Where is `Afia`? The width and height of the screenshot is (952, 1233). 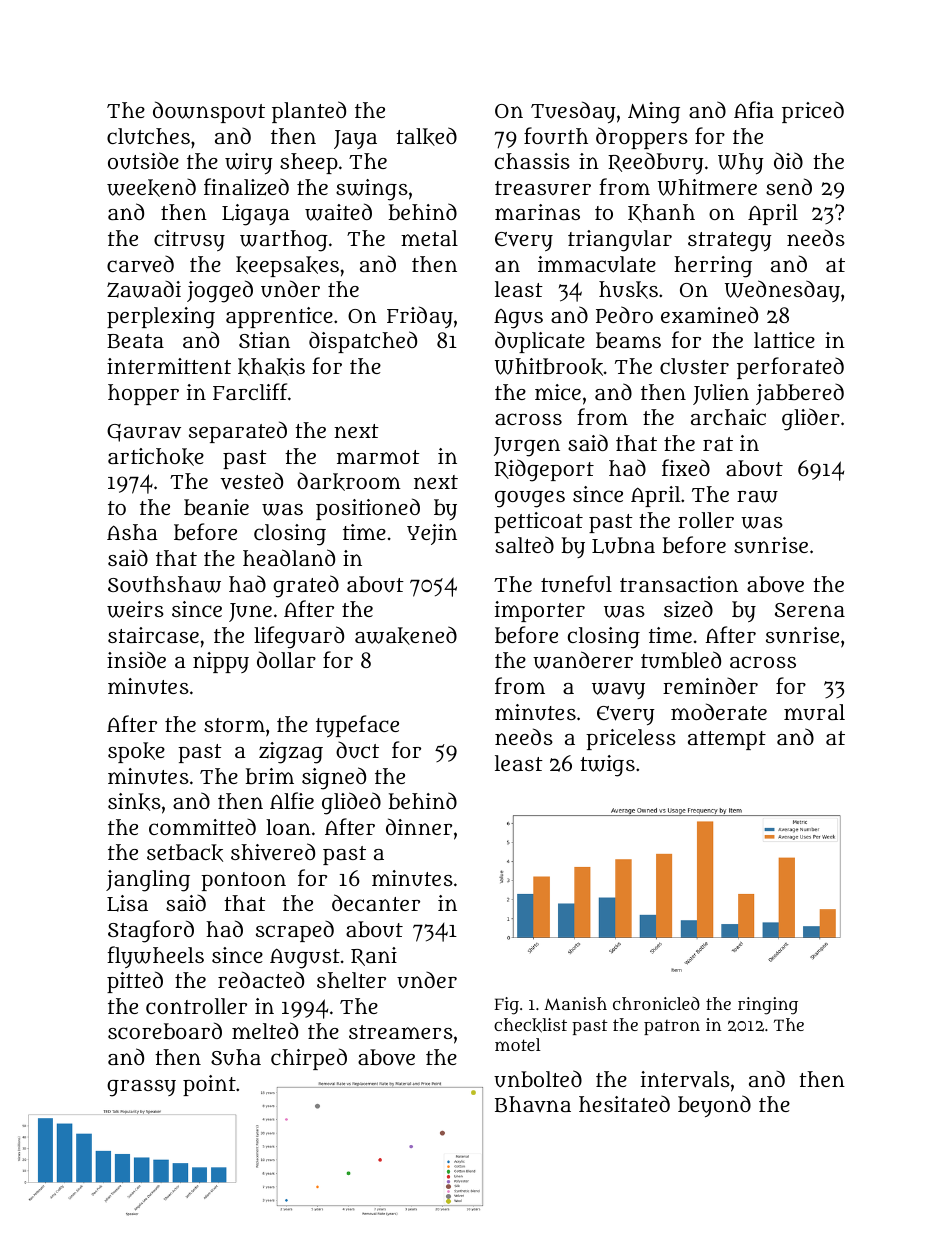 Afia is located at coordinates (754, 109).
